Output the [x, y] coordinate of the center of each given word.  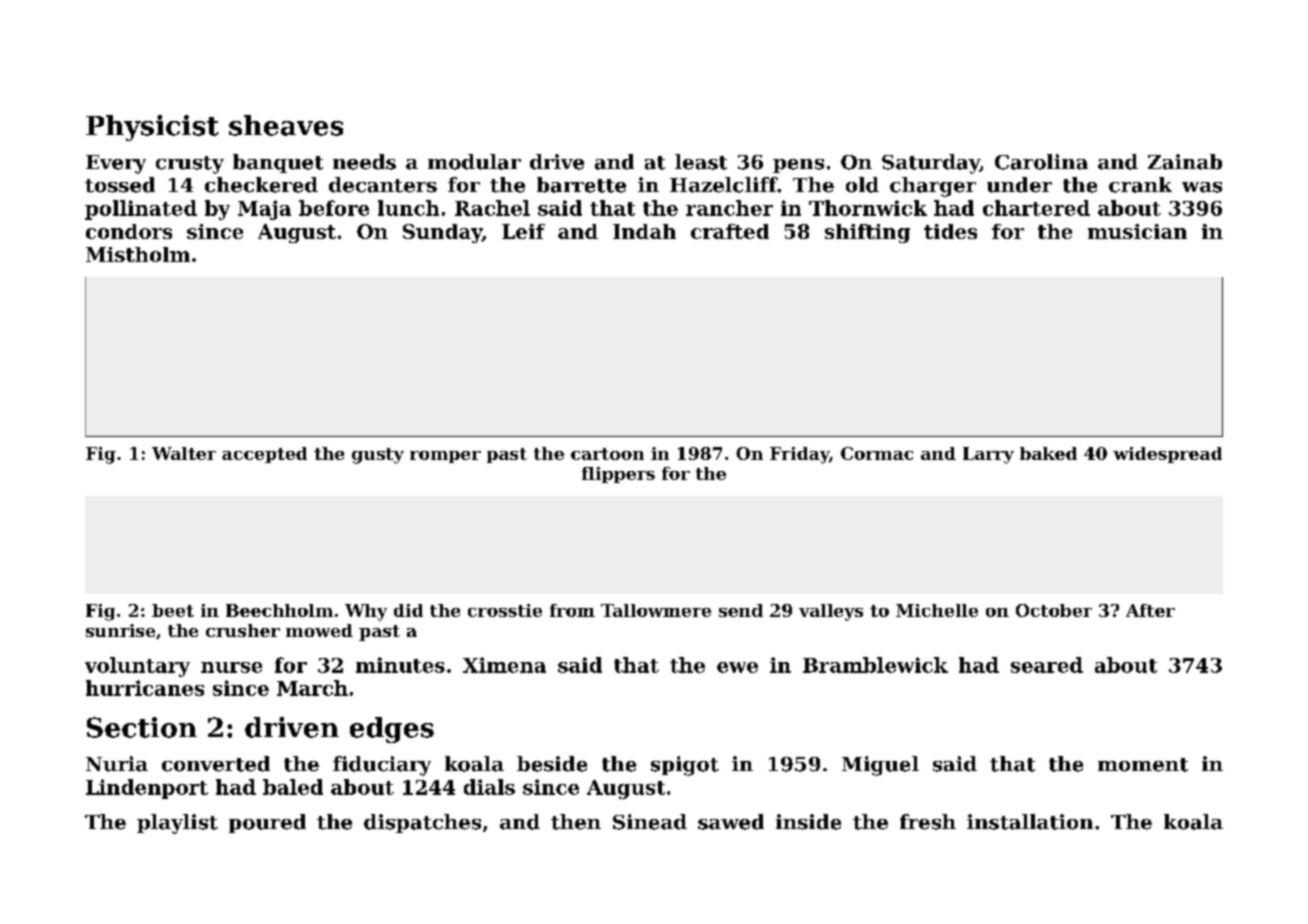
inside [808, 822]
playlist [177, 824]
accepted [264, 455]
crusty [190, 165]
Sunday [442, 233]
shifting [867, 233]
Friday [799, 455]
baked [1048, 453]
